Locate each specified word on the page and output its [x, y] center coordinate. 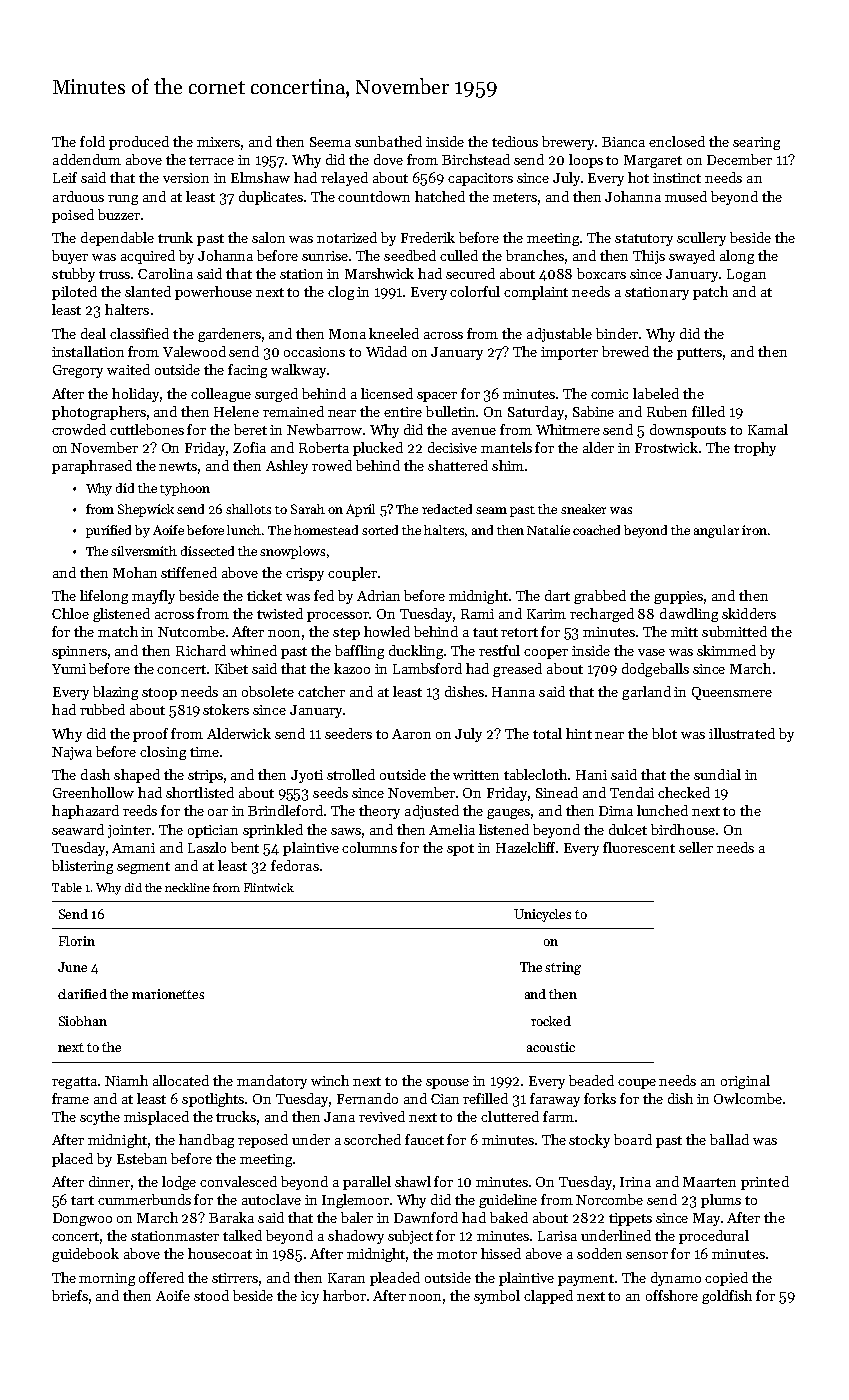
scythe [100, 1118]
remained [293, 411]
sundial [717, 774]
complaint [536, 293]
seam [491, 510]
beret [250, 429]
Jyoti [307, 776]
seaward [78, 829]
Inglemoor [355, 1201]
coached [596, 530]
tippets [630, 1219]
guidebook [85, 1255]
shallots [248, 509]
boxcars [601, 273]
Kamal [768, 429]
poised [73, 216]
